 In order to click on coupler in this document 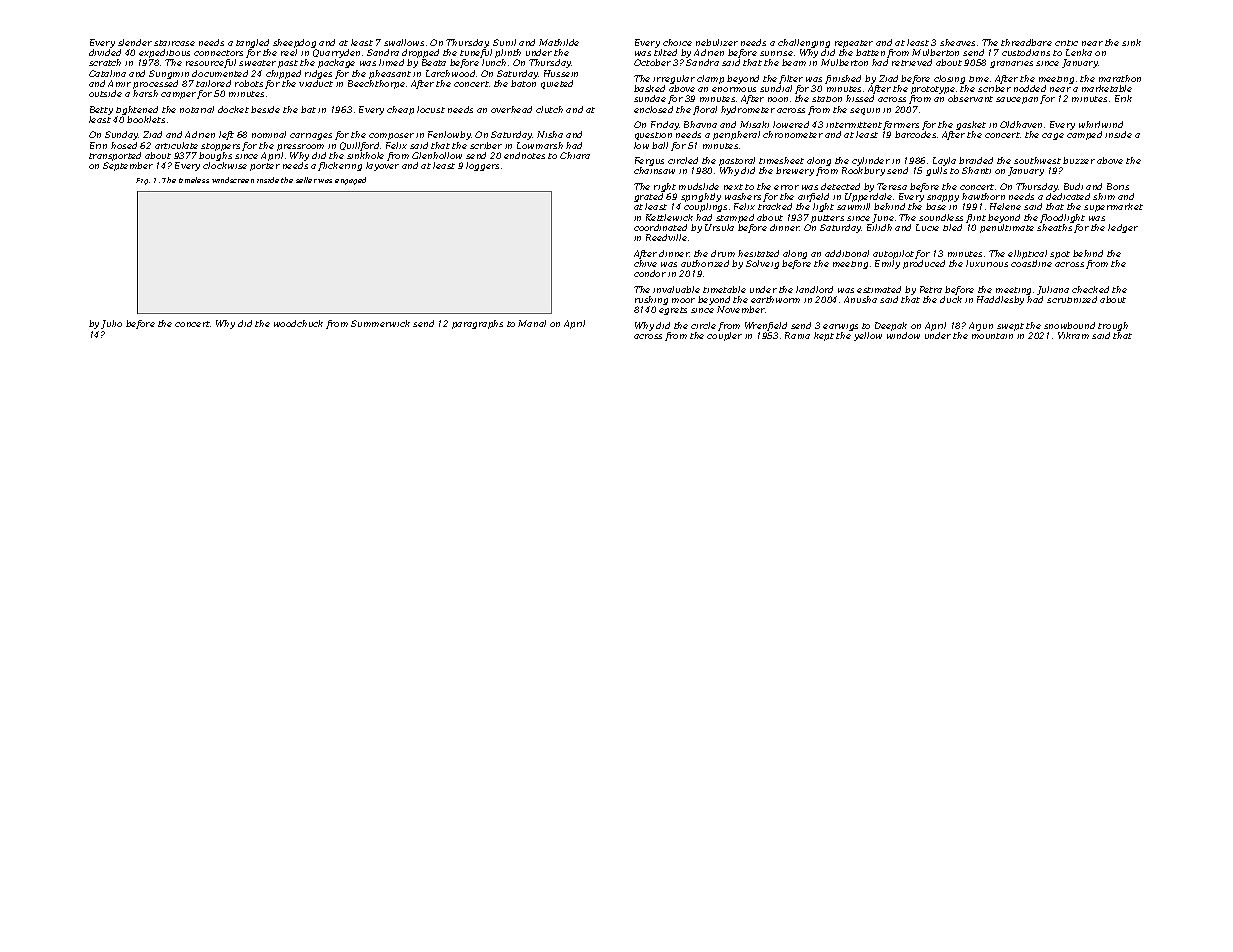, I will do `click(724, 336)`.
